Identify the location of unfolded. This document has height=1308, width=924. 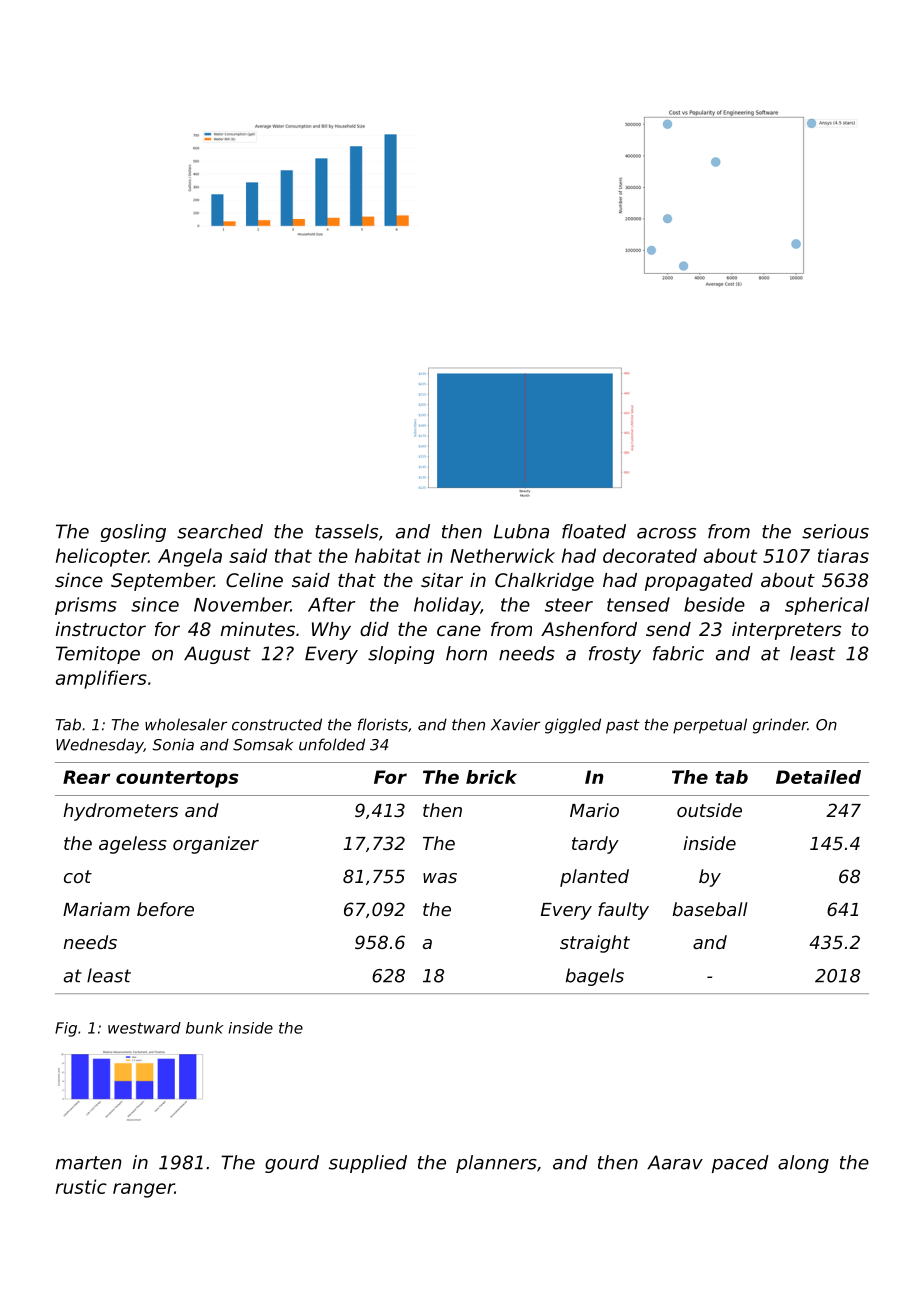
(332, 744).
